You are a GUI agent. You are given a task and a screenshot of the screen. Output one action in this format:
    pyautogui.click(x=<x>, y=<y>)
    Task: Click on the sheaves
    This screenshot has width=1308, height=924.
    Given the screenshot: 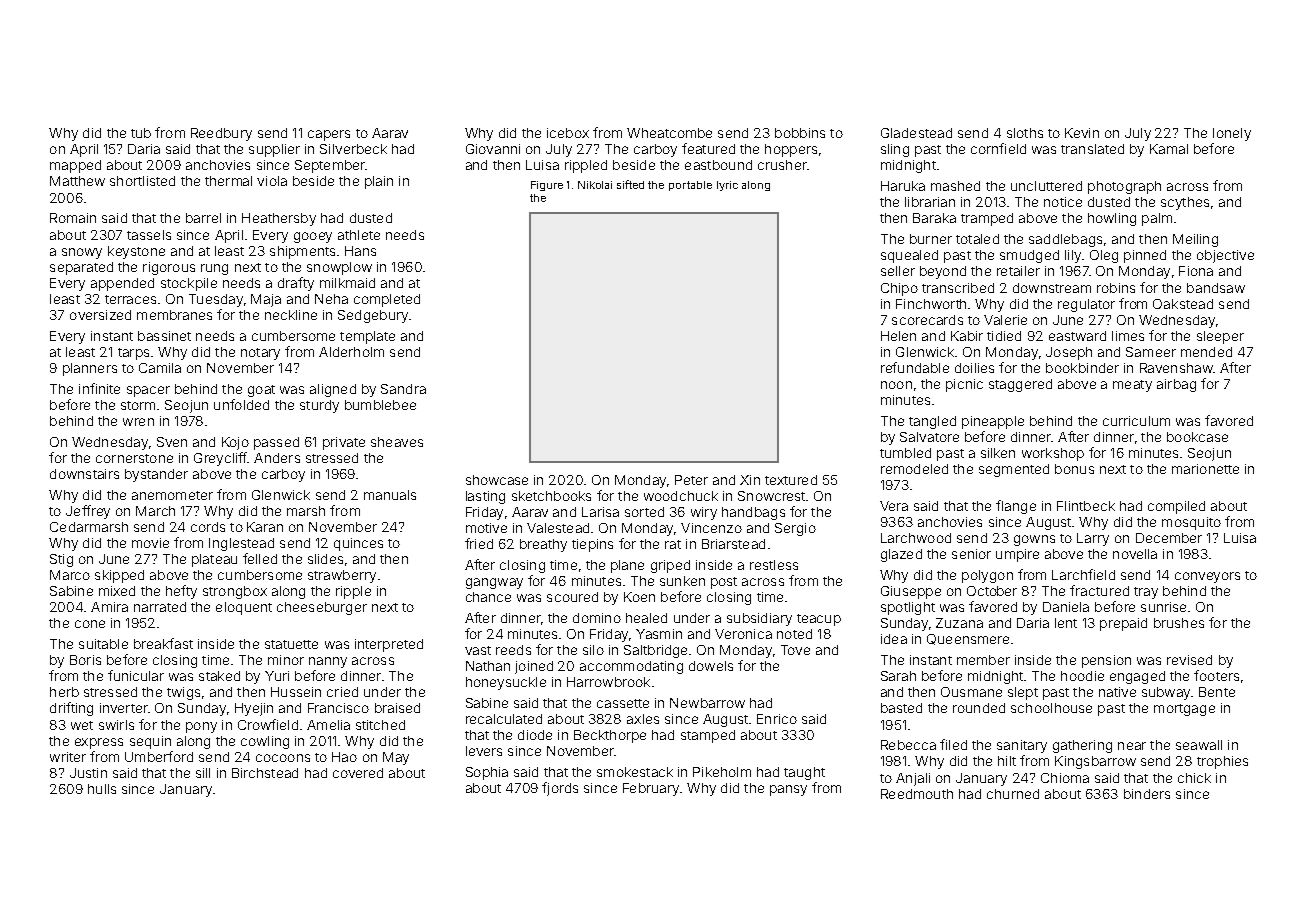 What is the action you would take?
    pyautogui.click(x=397, y=442)
